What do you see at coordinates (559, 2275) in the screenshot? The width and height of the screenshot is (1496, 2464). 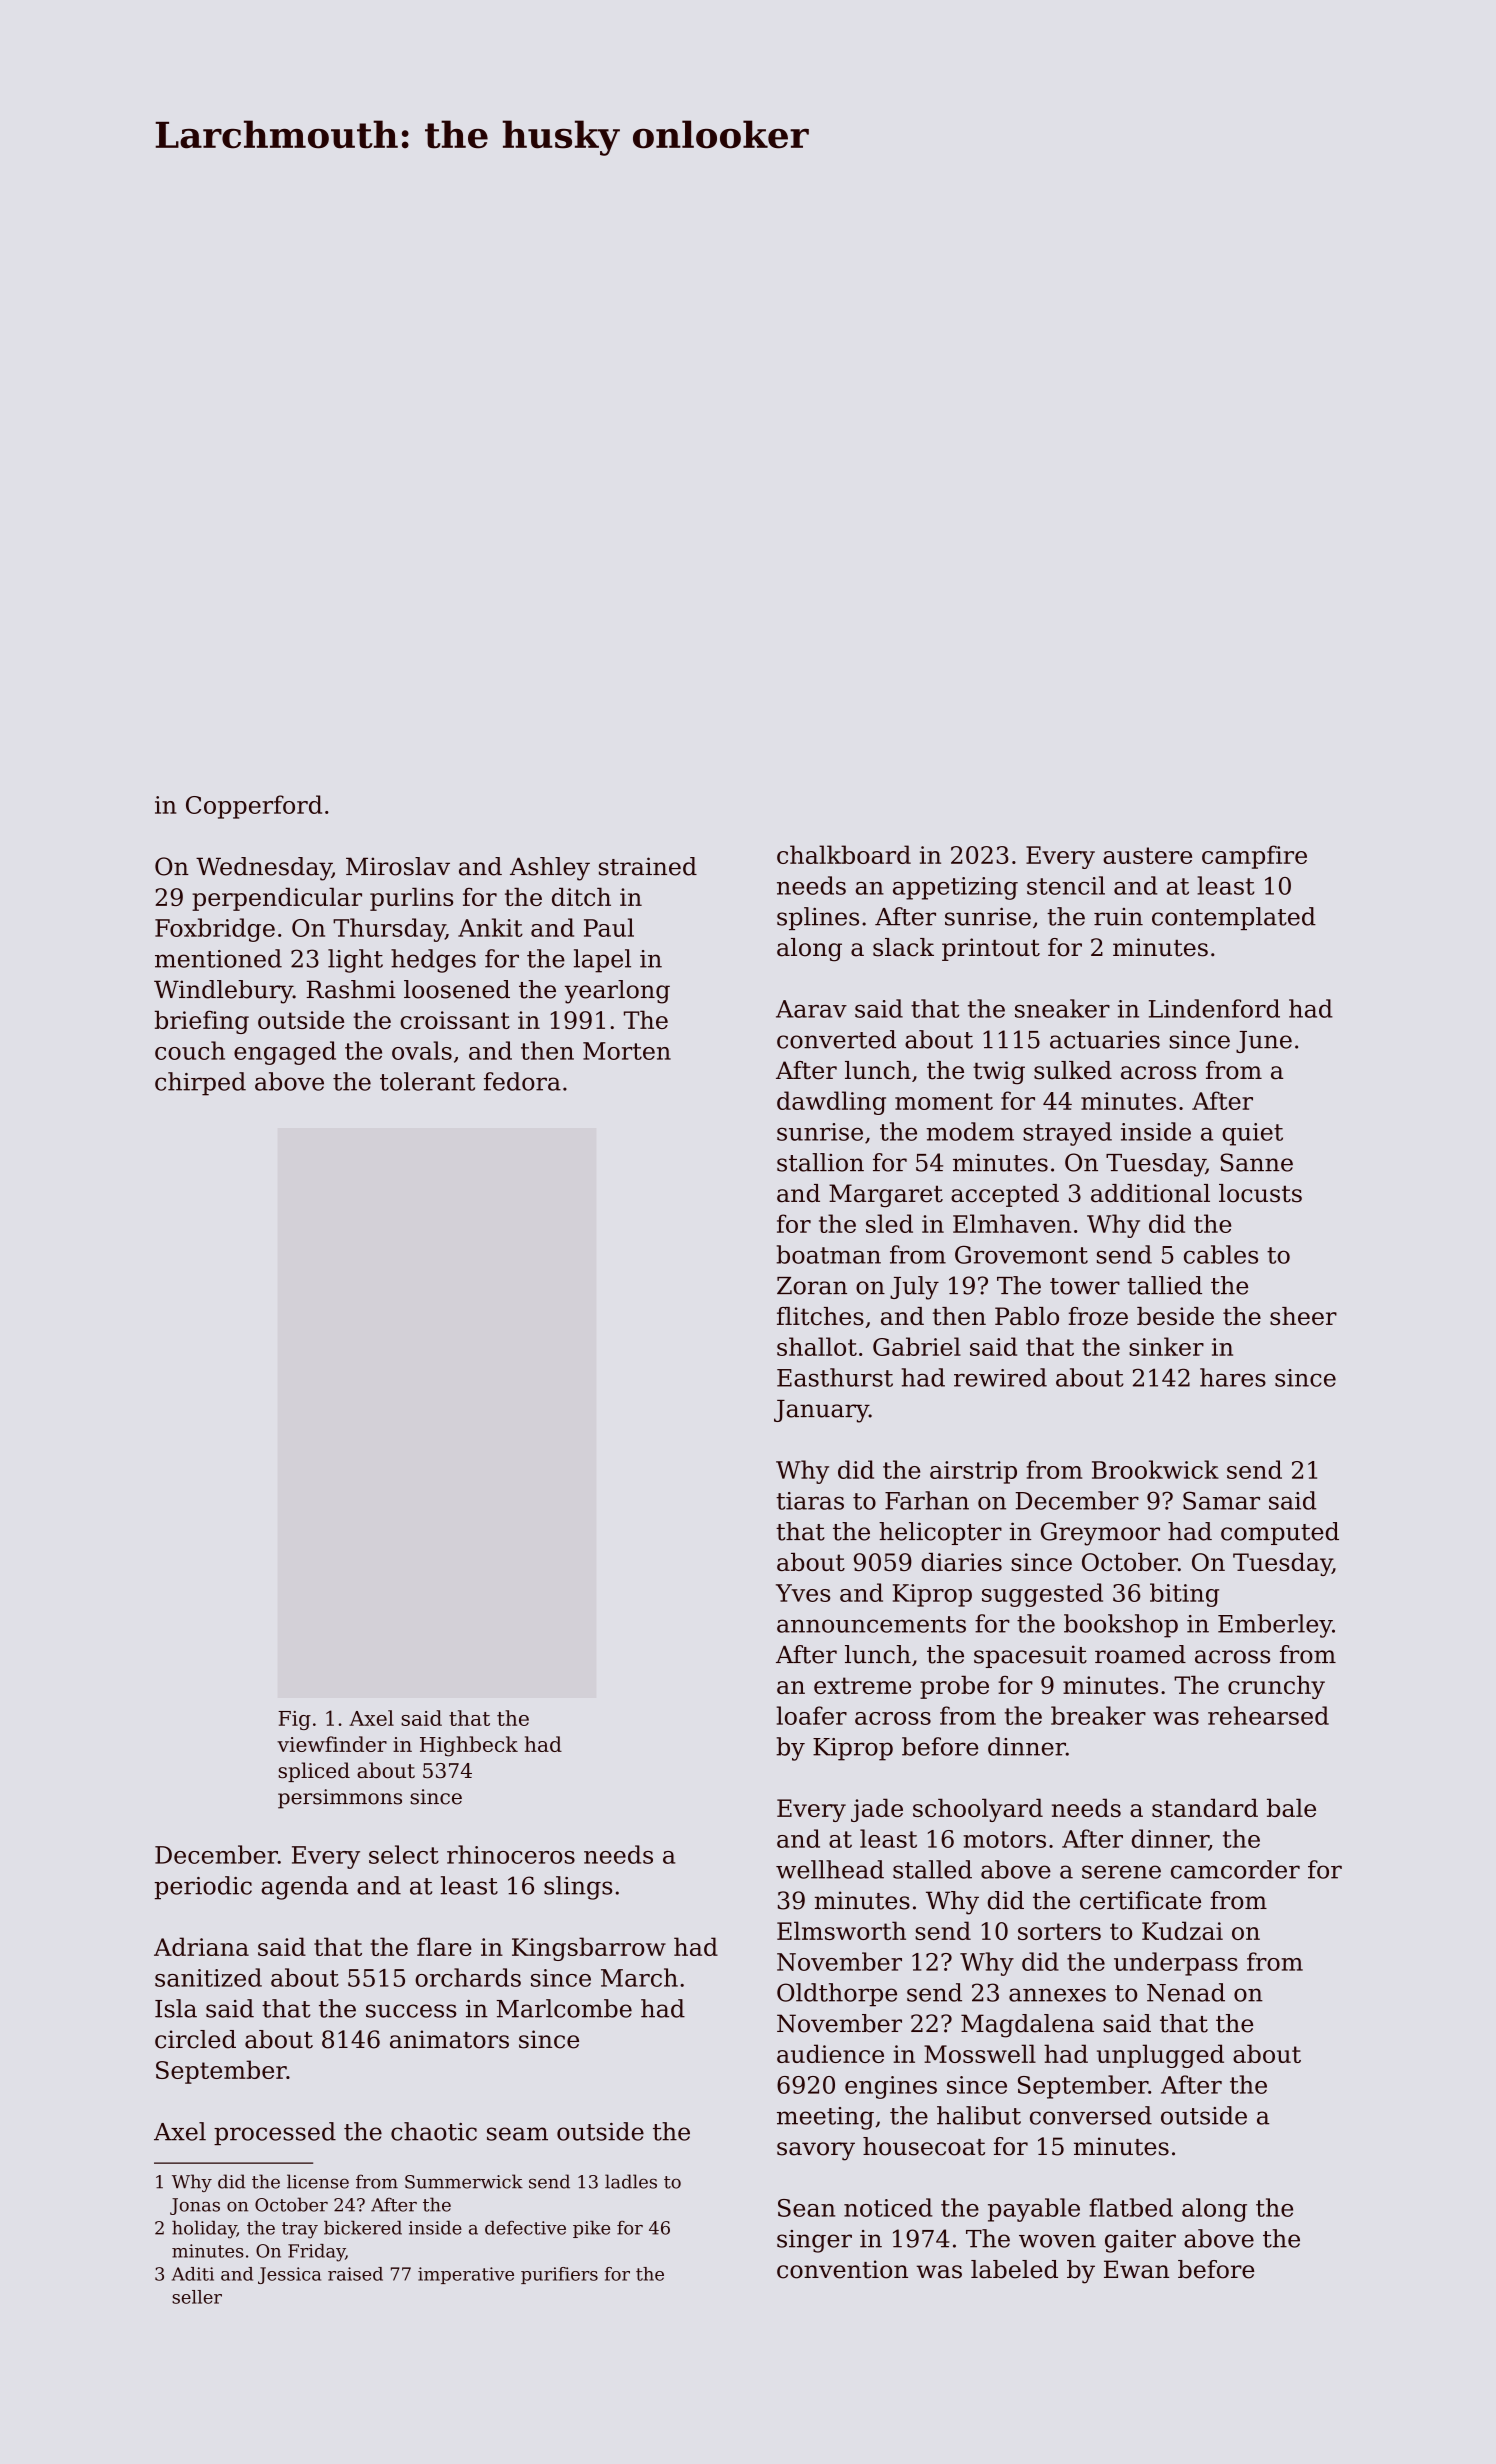 I see `purifiers` at bounding box center [559, 2275].
